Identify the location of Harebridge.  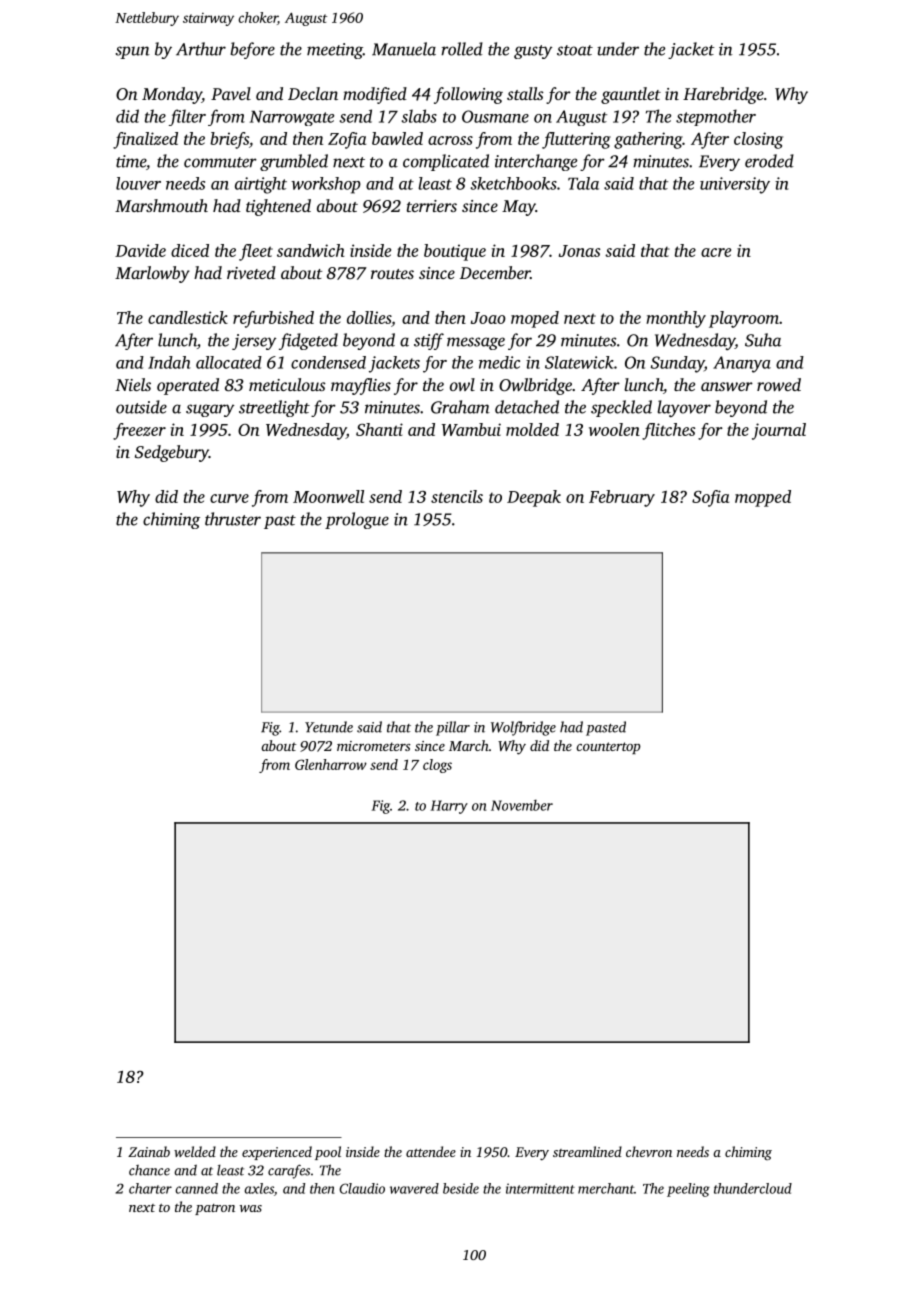
(723, 95).
